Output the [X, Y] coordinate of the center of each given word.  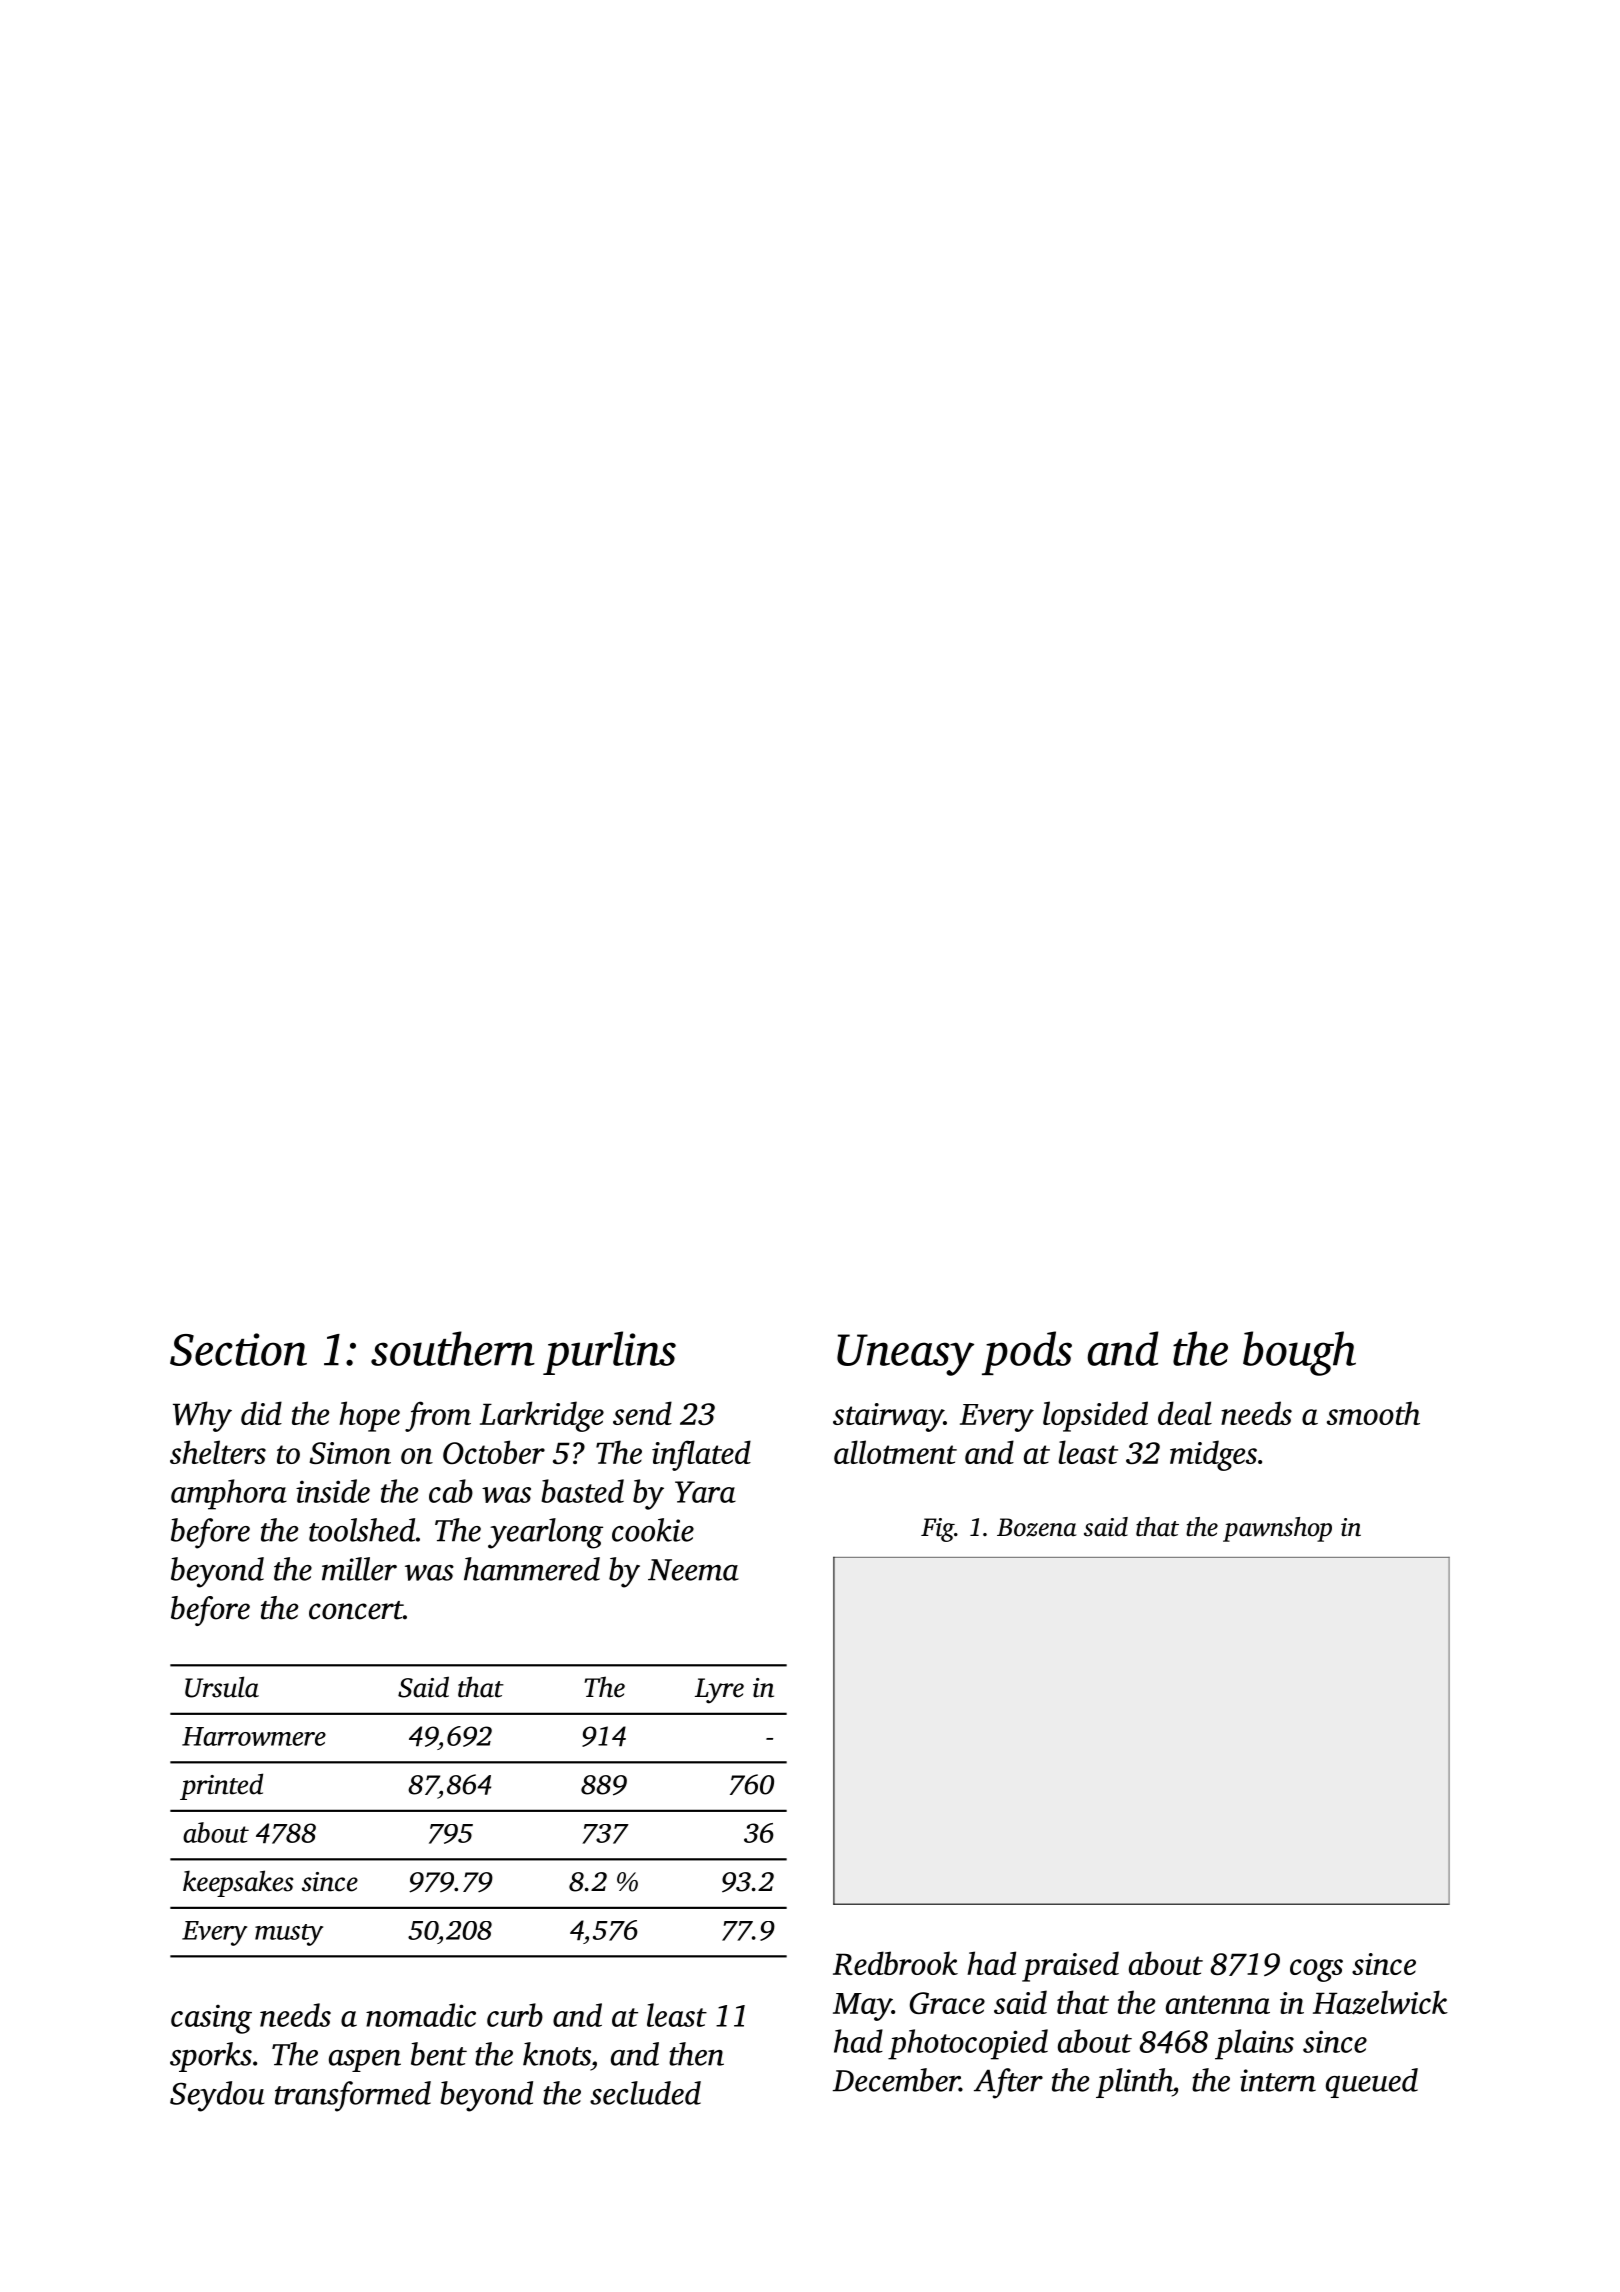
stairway [888, 1417]
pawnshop [1277, 1529]
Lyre [719, 1691]
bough [1299, 1353]
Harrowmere [254, 1736]
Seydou [217, 2096]
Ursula [222, 1687]
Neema [693, 1570]
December [896, 2080]
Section [238, 1349]
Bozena [1037, 1527]
